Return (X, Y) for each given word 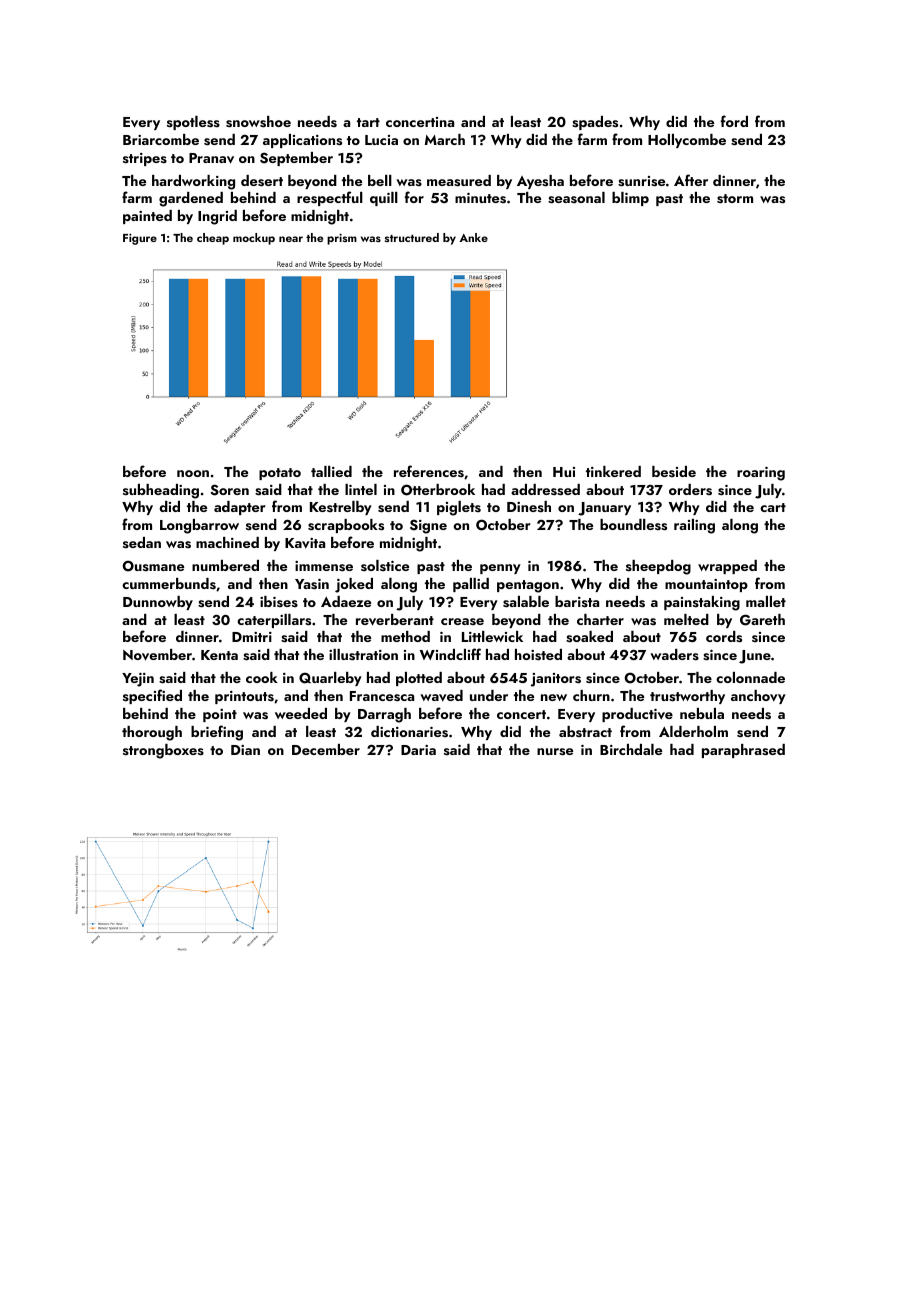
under (489, 695)
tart (368, 122)
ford (734, 121)
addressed (545, 490)
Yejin (138, 680)
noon (193, 473)
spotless (193, 123)
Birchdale (631, 749)
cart (773, 507)
